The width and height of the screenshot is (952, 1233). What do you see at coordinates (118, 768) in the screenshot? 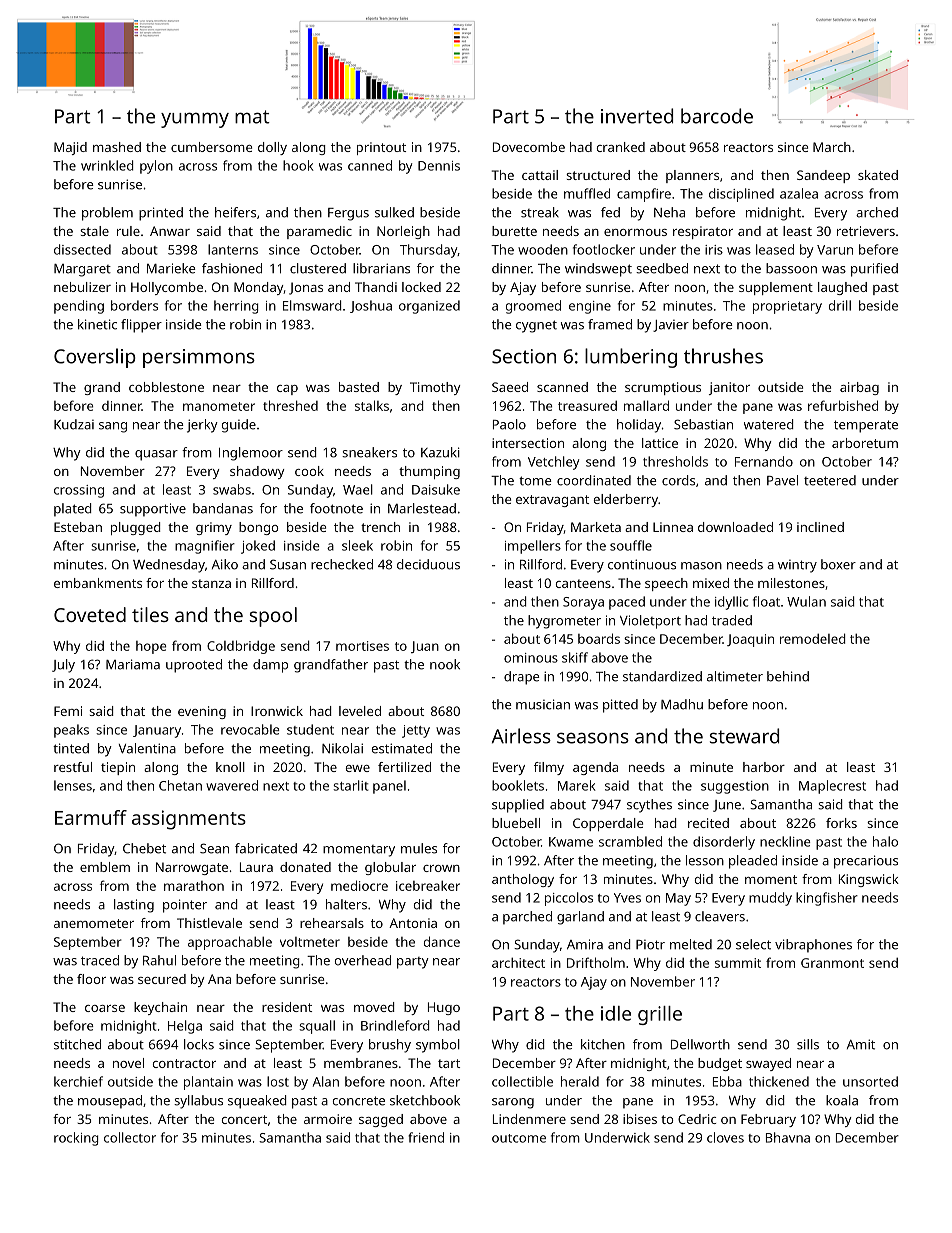
I see `tiepin` at bounding box center [118, 768].
